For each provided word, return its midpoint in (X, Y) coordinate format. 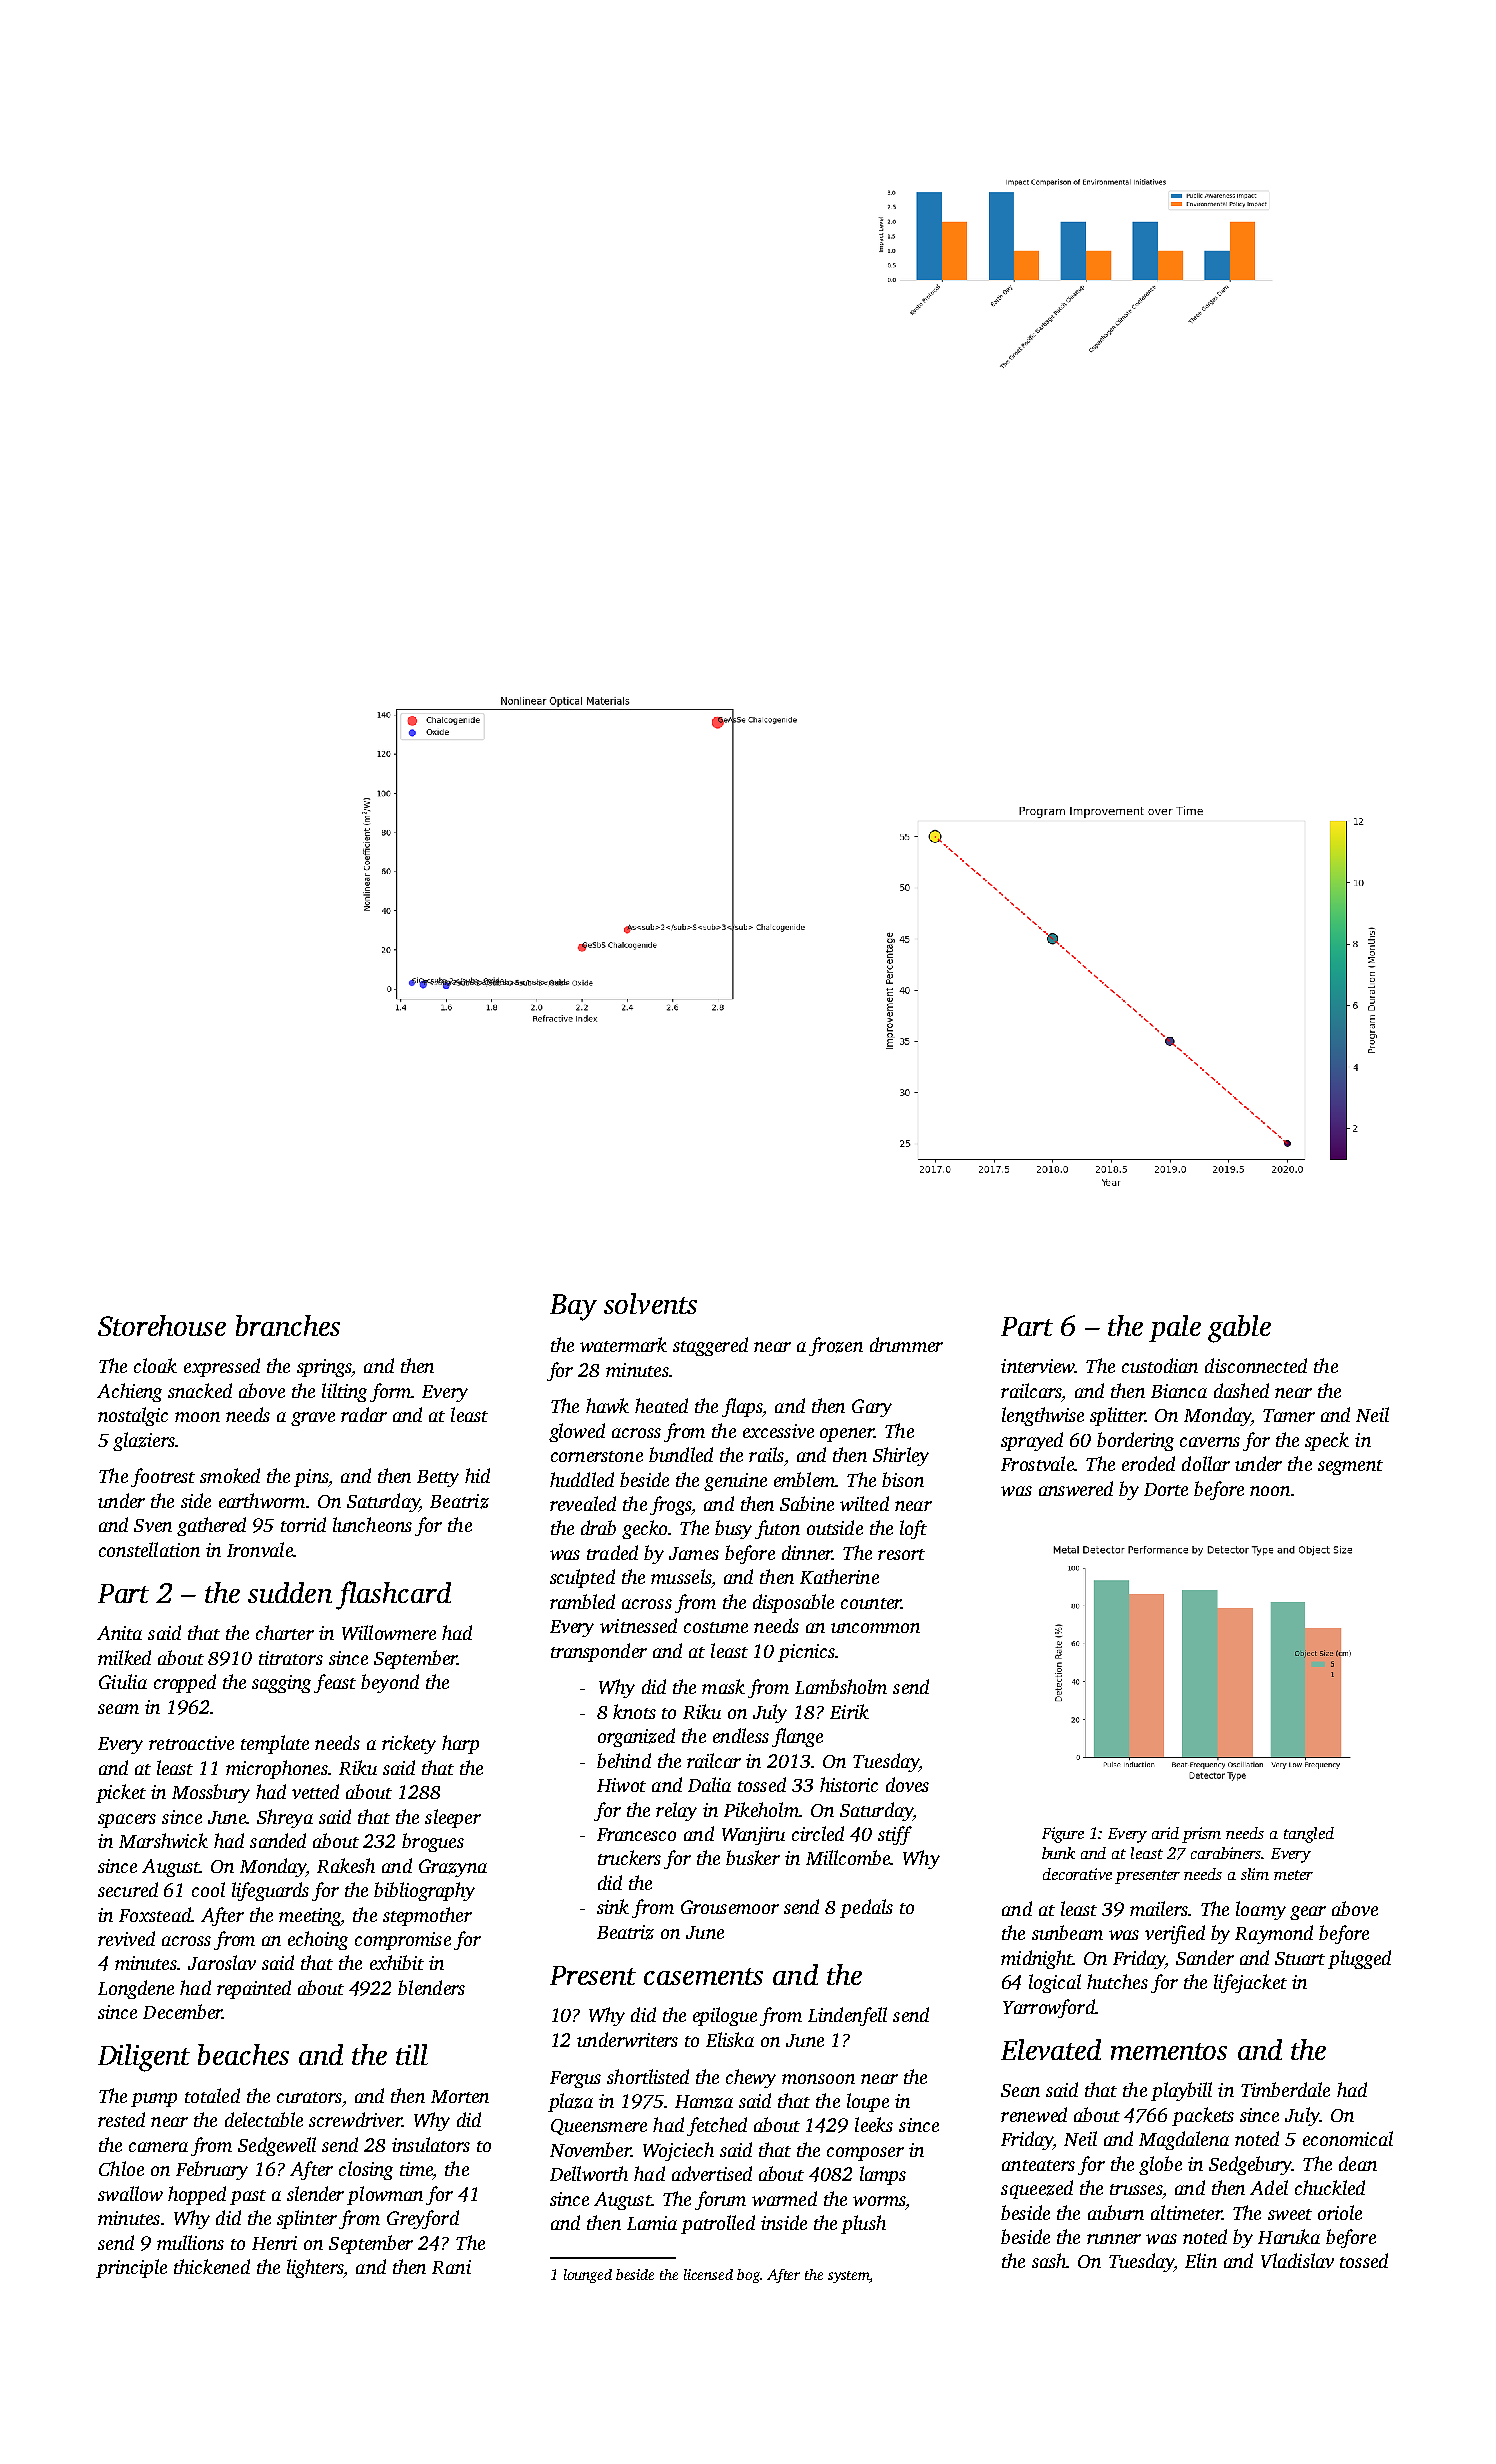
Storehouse (162, 1325)
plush (863, 2224)
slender (315, 2193)
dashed (1241, 1390)
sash (1049, 2260)
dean (1358, 2163)
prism (1201, 1835)
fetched (717, 2126)
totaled (212, 2095)
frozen (836, 1346)
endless (741, 1735)
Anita (119, 1633)
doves (907, 1784)
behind (624, 1760)
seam (118, 1709)
